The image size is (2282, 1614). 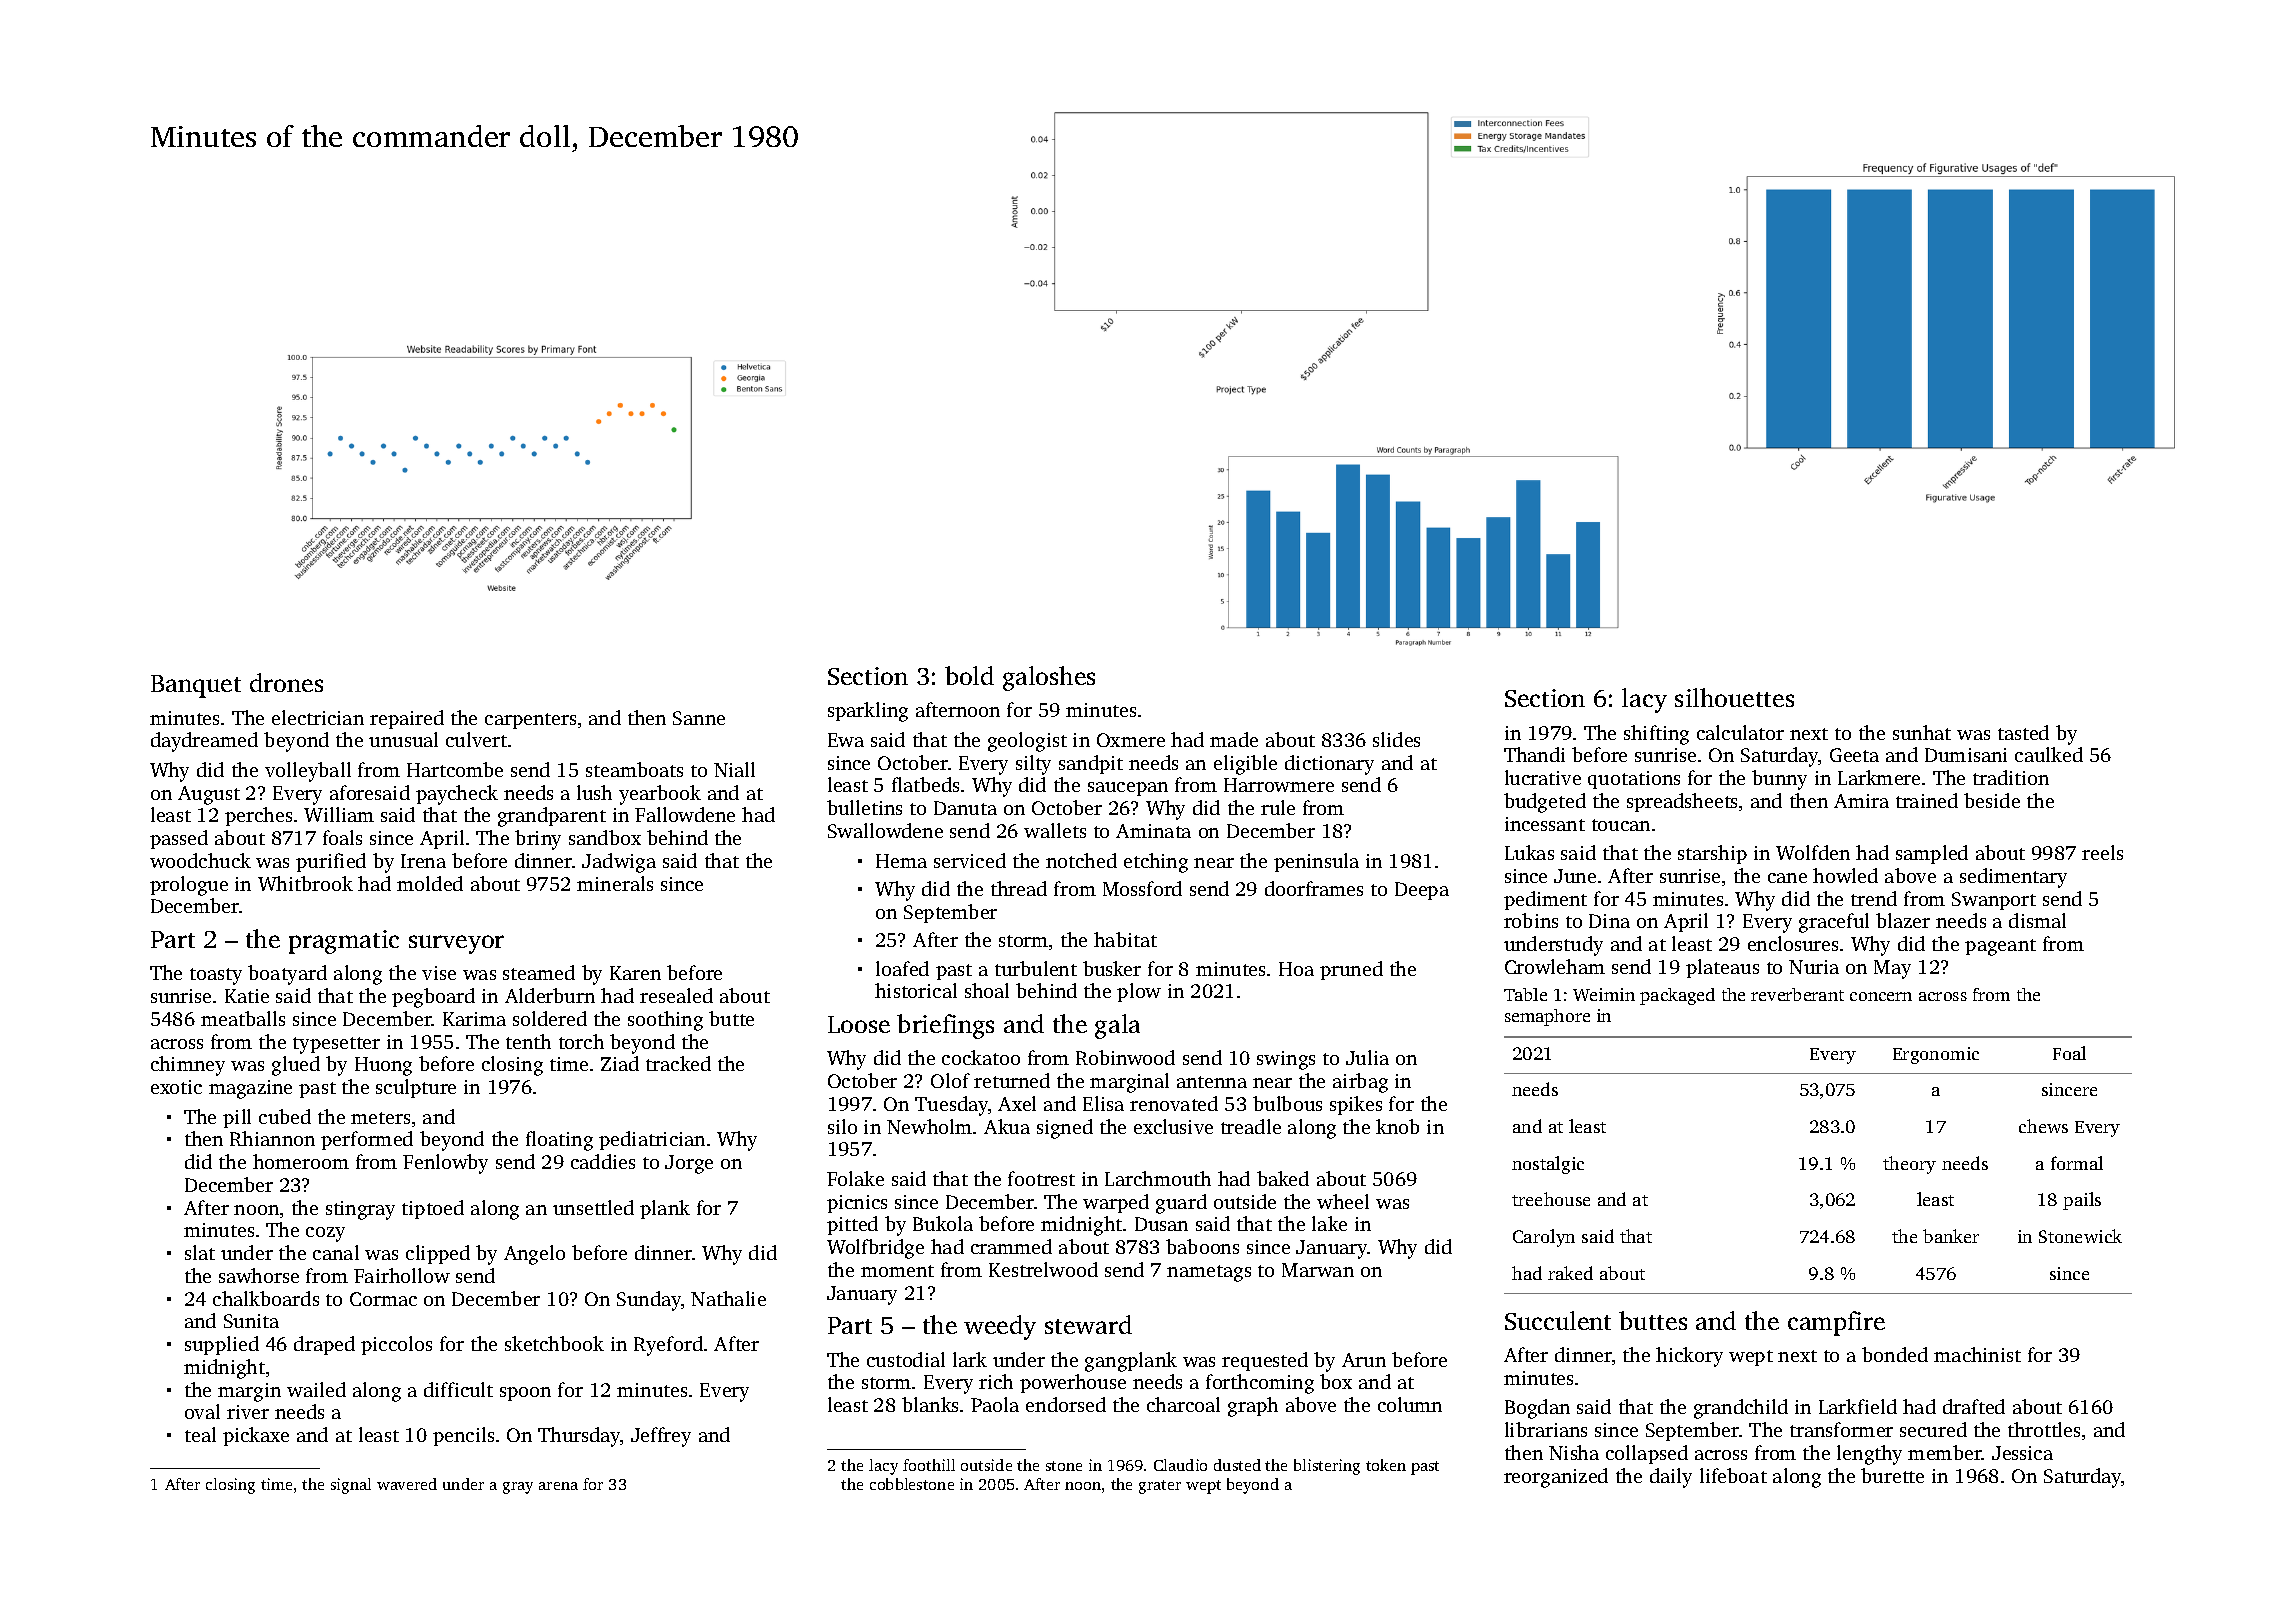 What do you see at coordinates (661, 1437) in the screenshot?
I see `Jeffrey` at bounding box center [661, 1437].
